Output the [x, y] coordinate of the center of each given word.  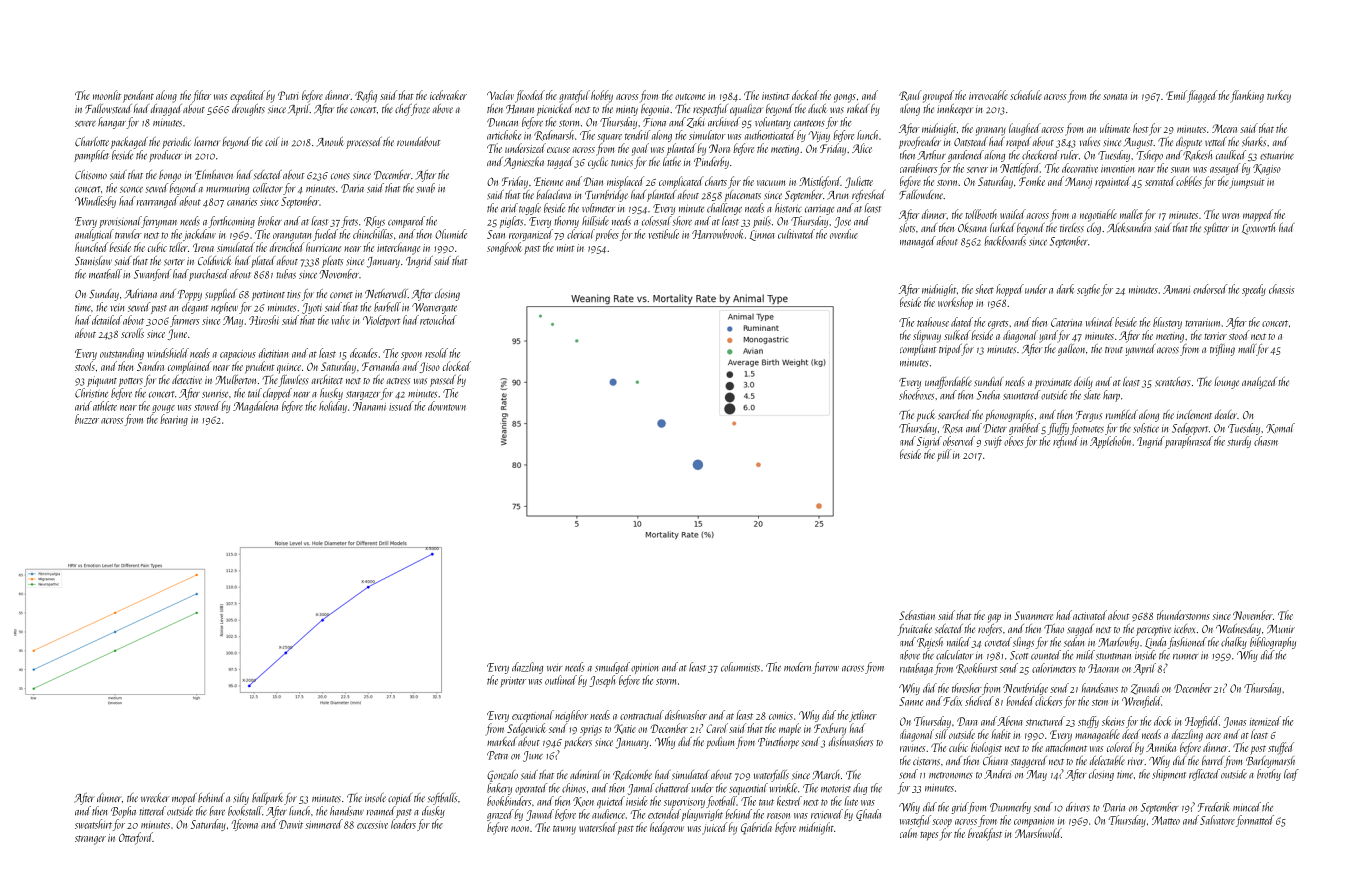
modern [797, 667]
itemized [1265, 721]
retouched [438, 320]
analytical [94, 235]
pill [944, 455]
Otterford [136, 838]
